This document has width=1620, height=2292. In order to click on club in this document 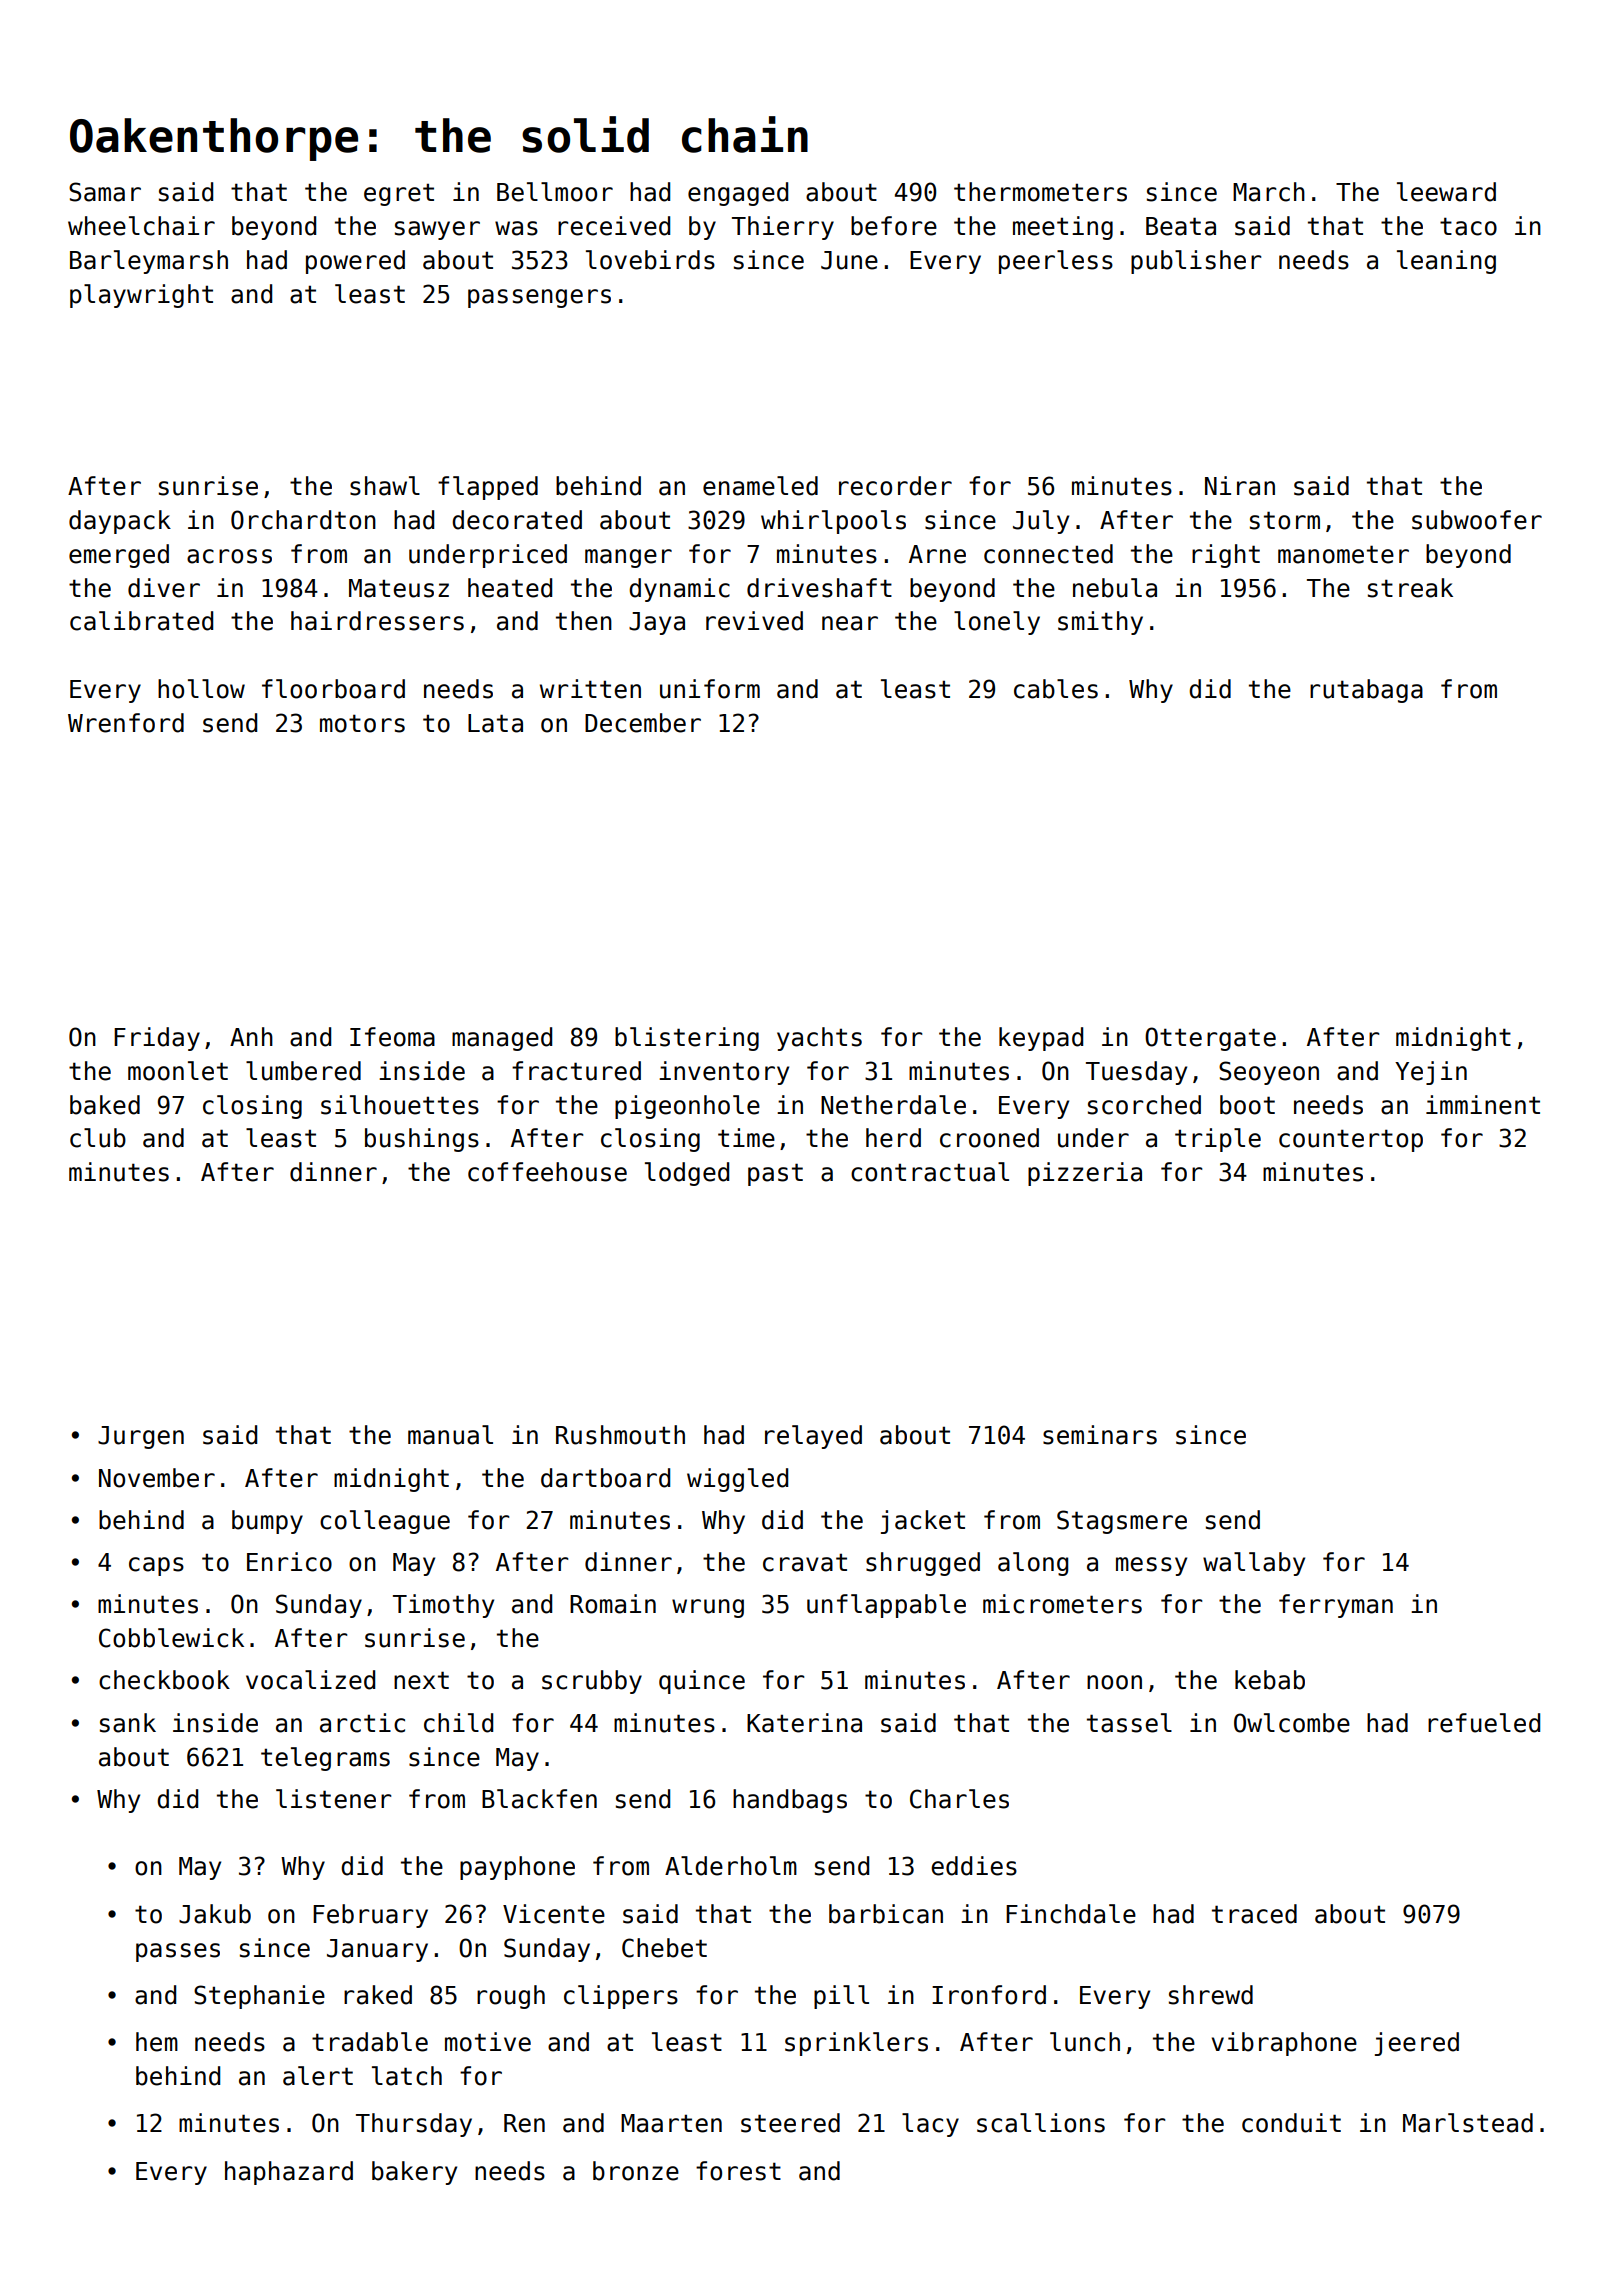, I will do `click(98, 1138)`.
